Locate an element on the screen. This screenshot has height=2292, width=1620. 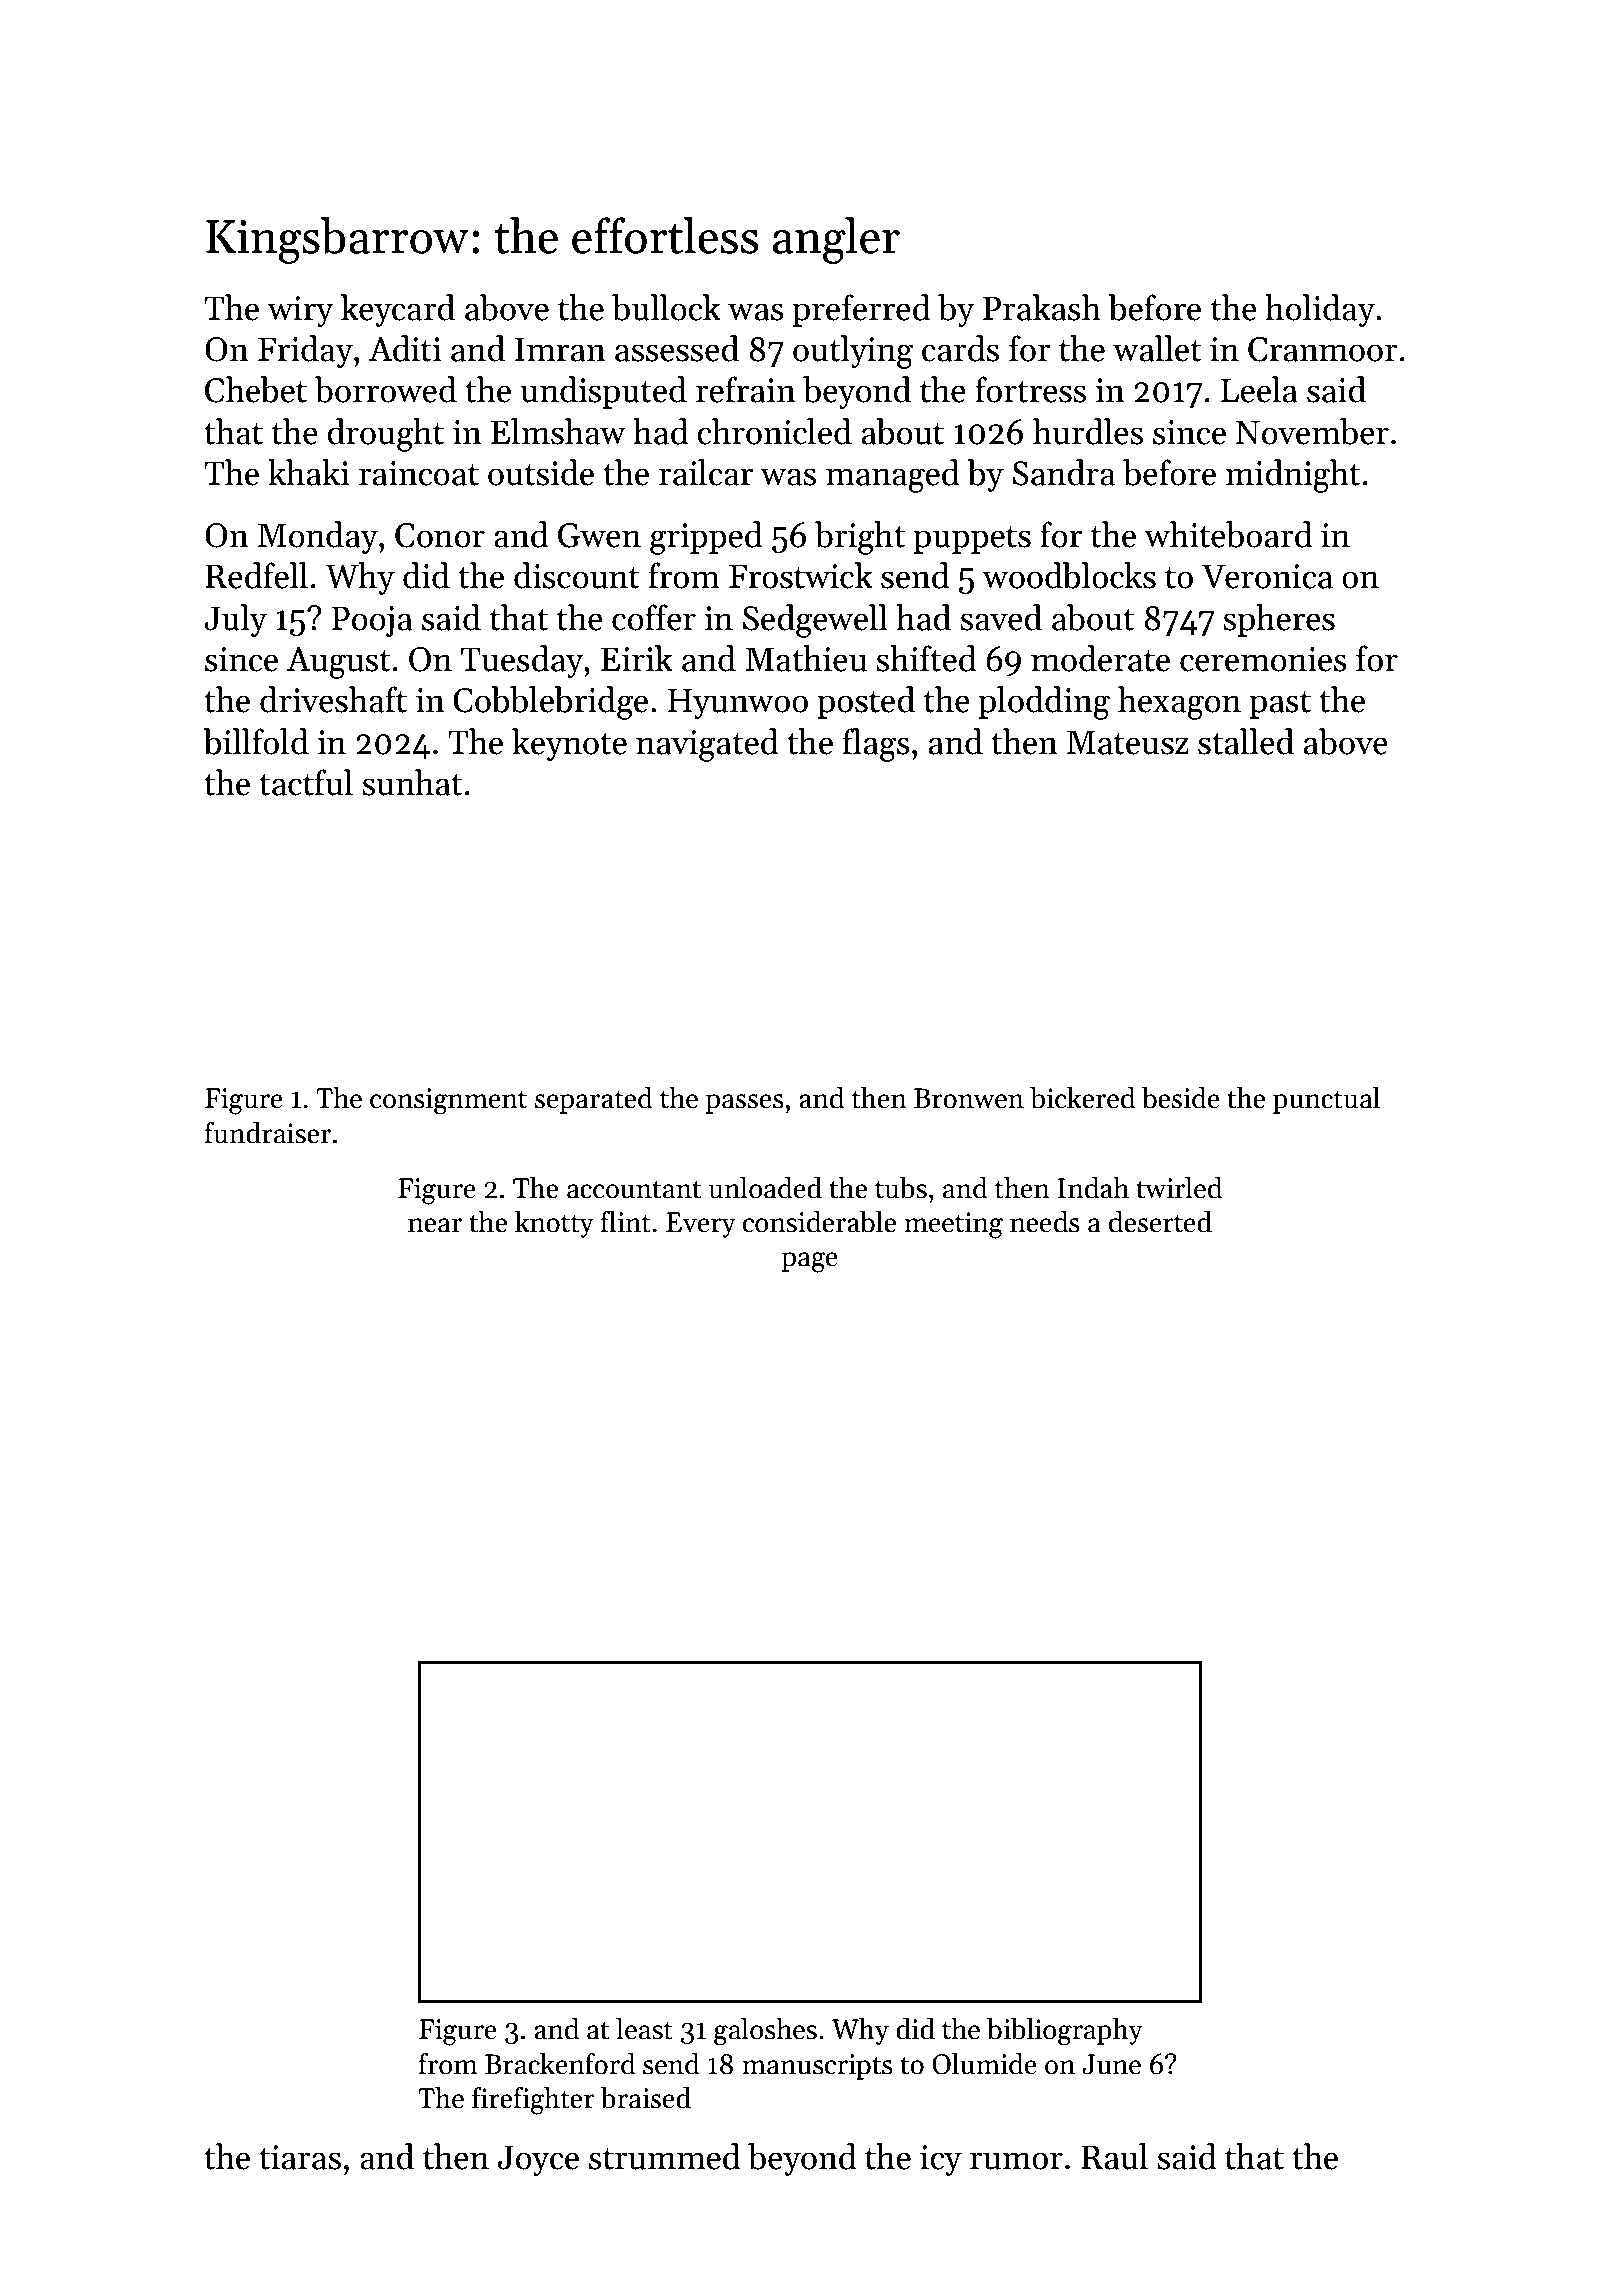
Bronwen is located at coordinates (969, 1098).
